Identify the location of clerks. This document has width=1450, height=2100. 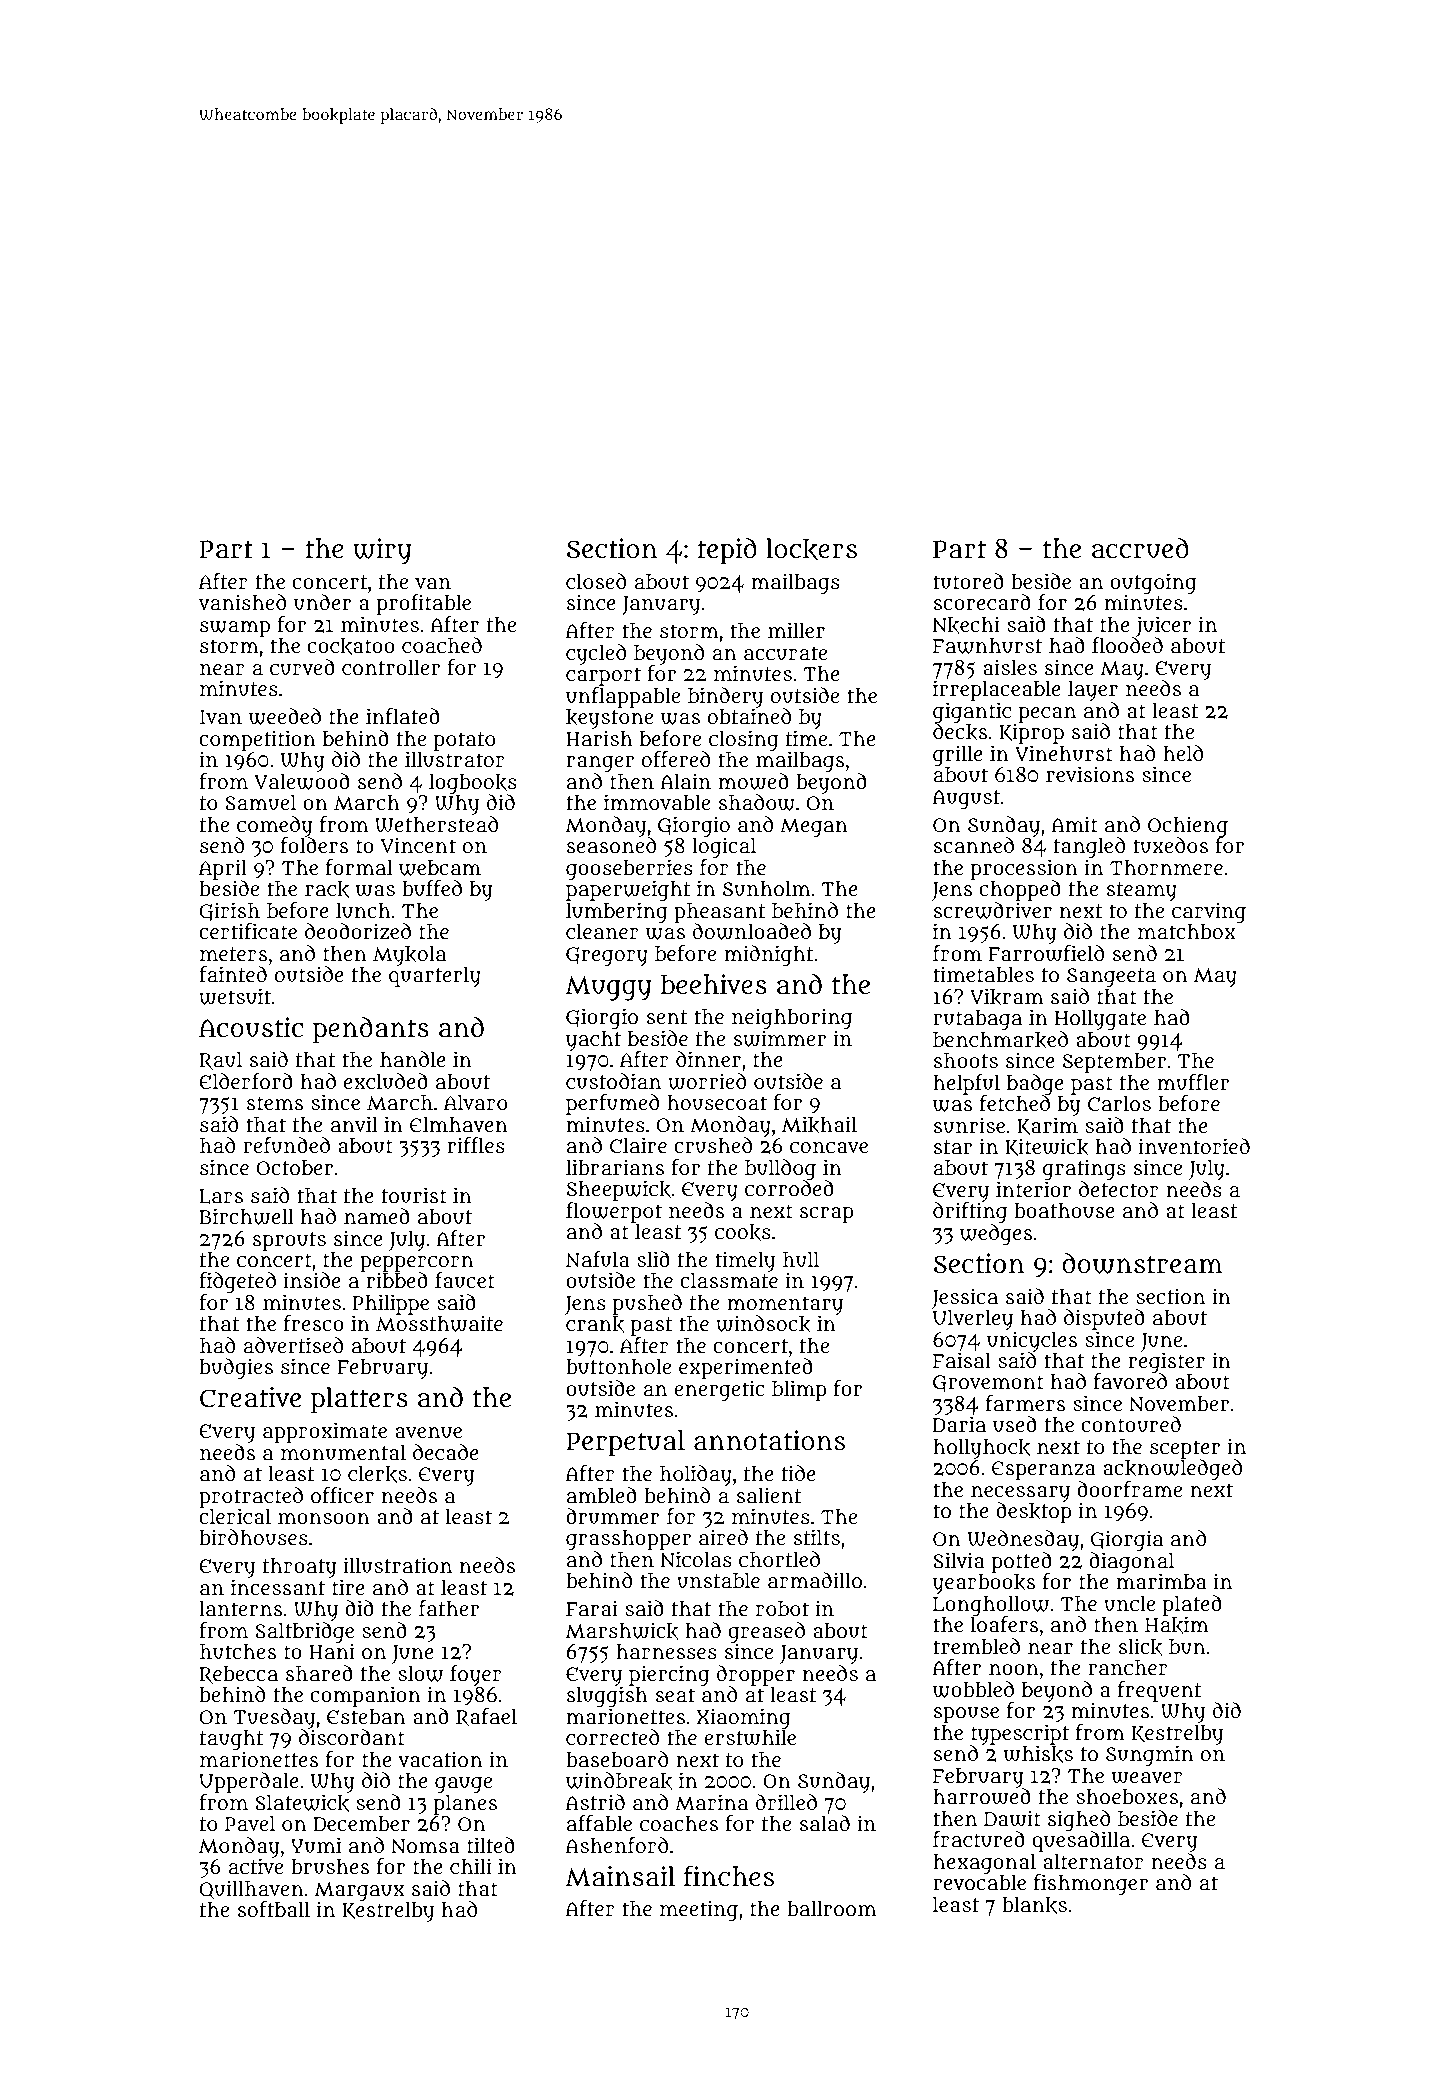
(377, 1474).
